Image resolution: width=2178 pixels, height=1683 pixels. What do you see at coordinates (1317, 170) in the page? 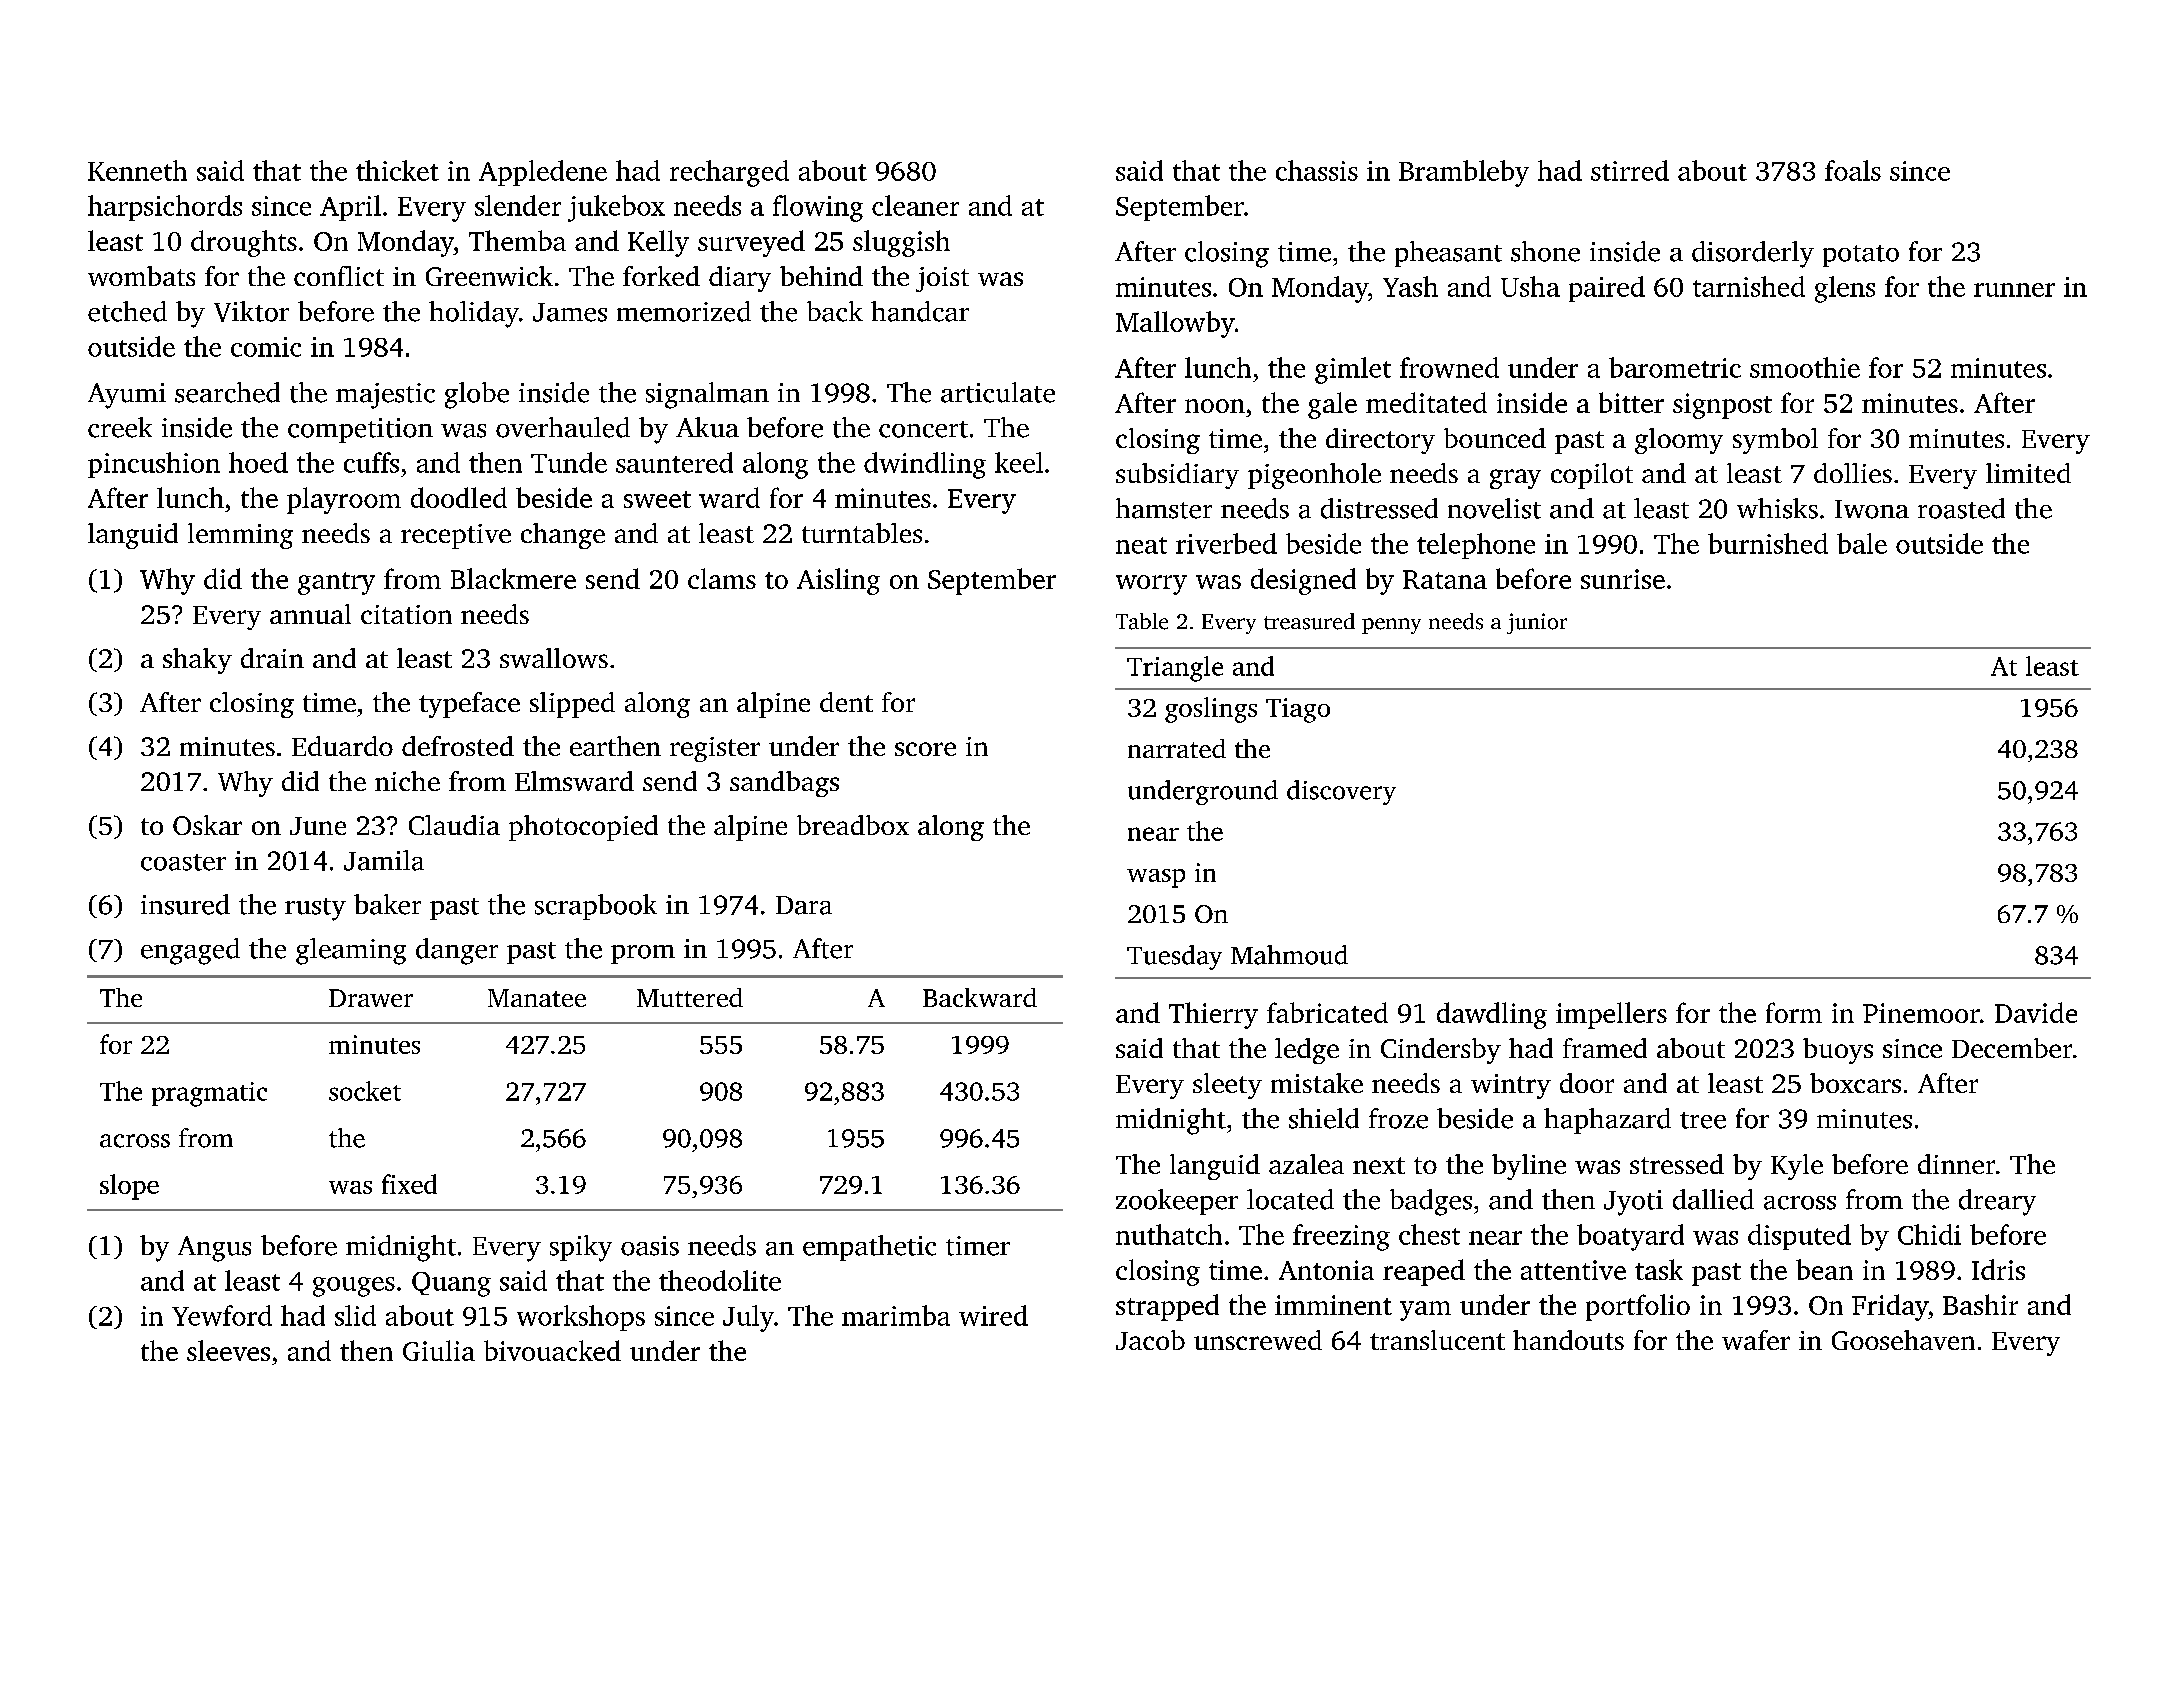
I see `chassis` at bounding box center [1317, 170].
